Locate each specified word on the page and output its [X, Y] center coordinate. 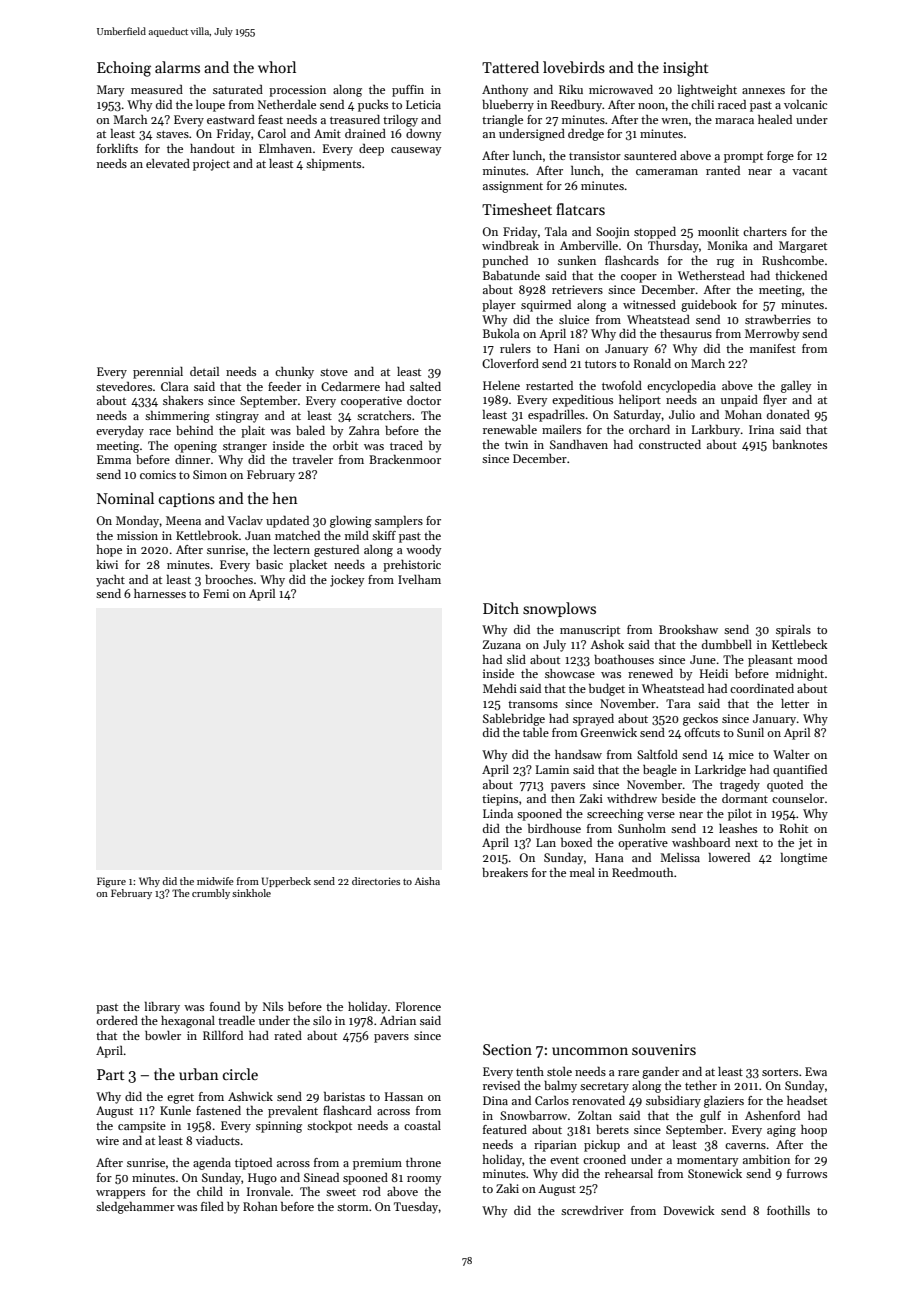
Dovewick [689, 1210]
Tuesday [416, 1208]
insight [686, 69]
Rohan [260, 1206]
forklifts [117, 148]
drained [365, 133]
